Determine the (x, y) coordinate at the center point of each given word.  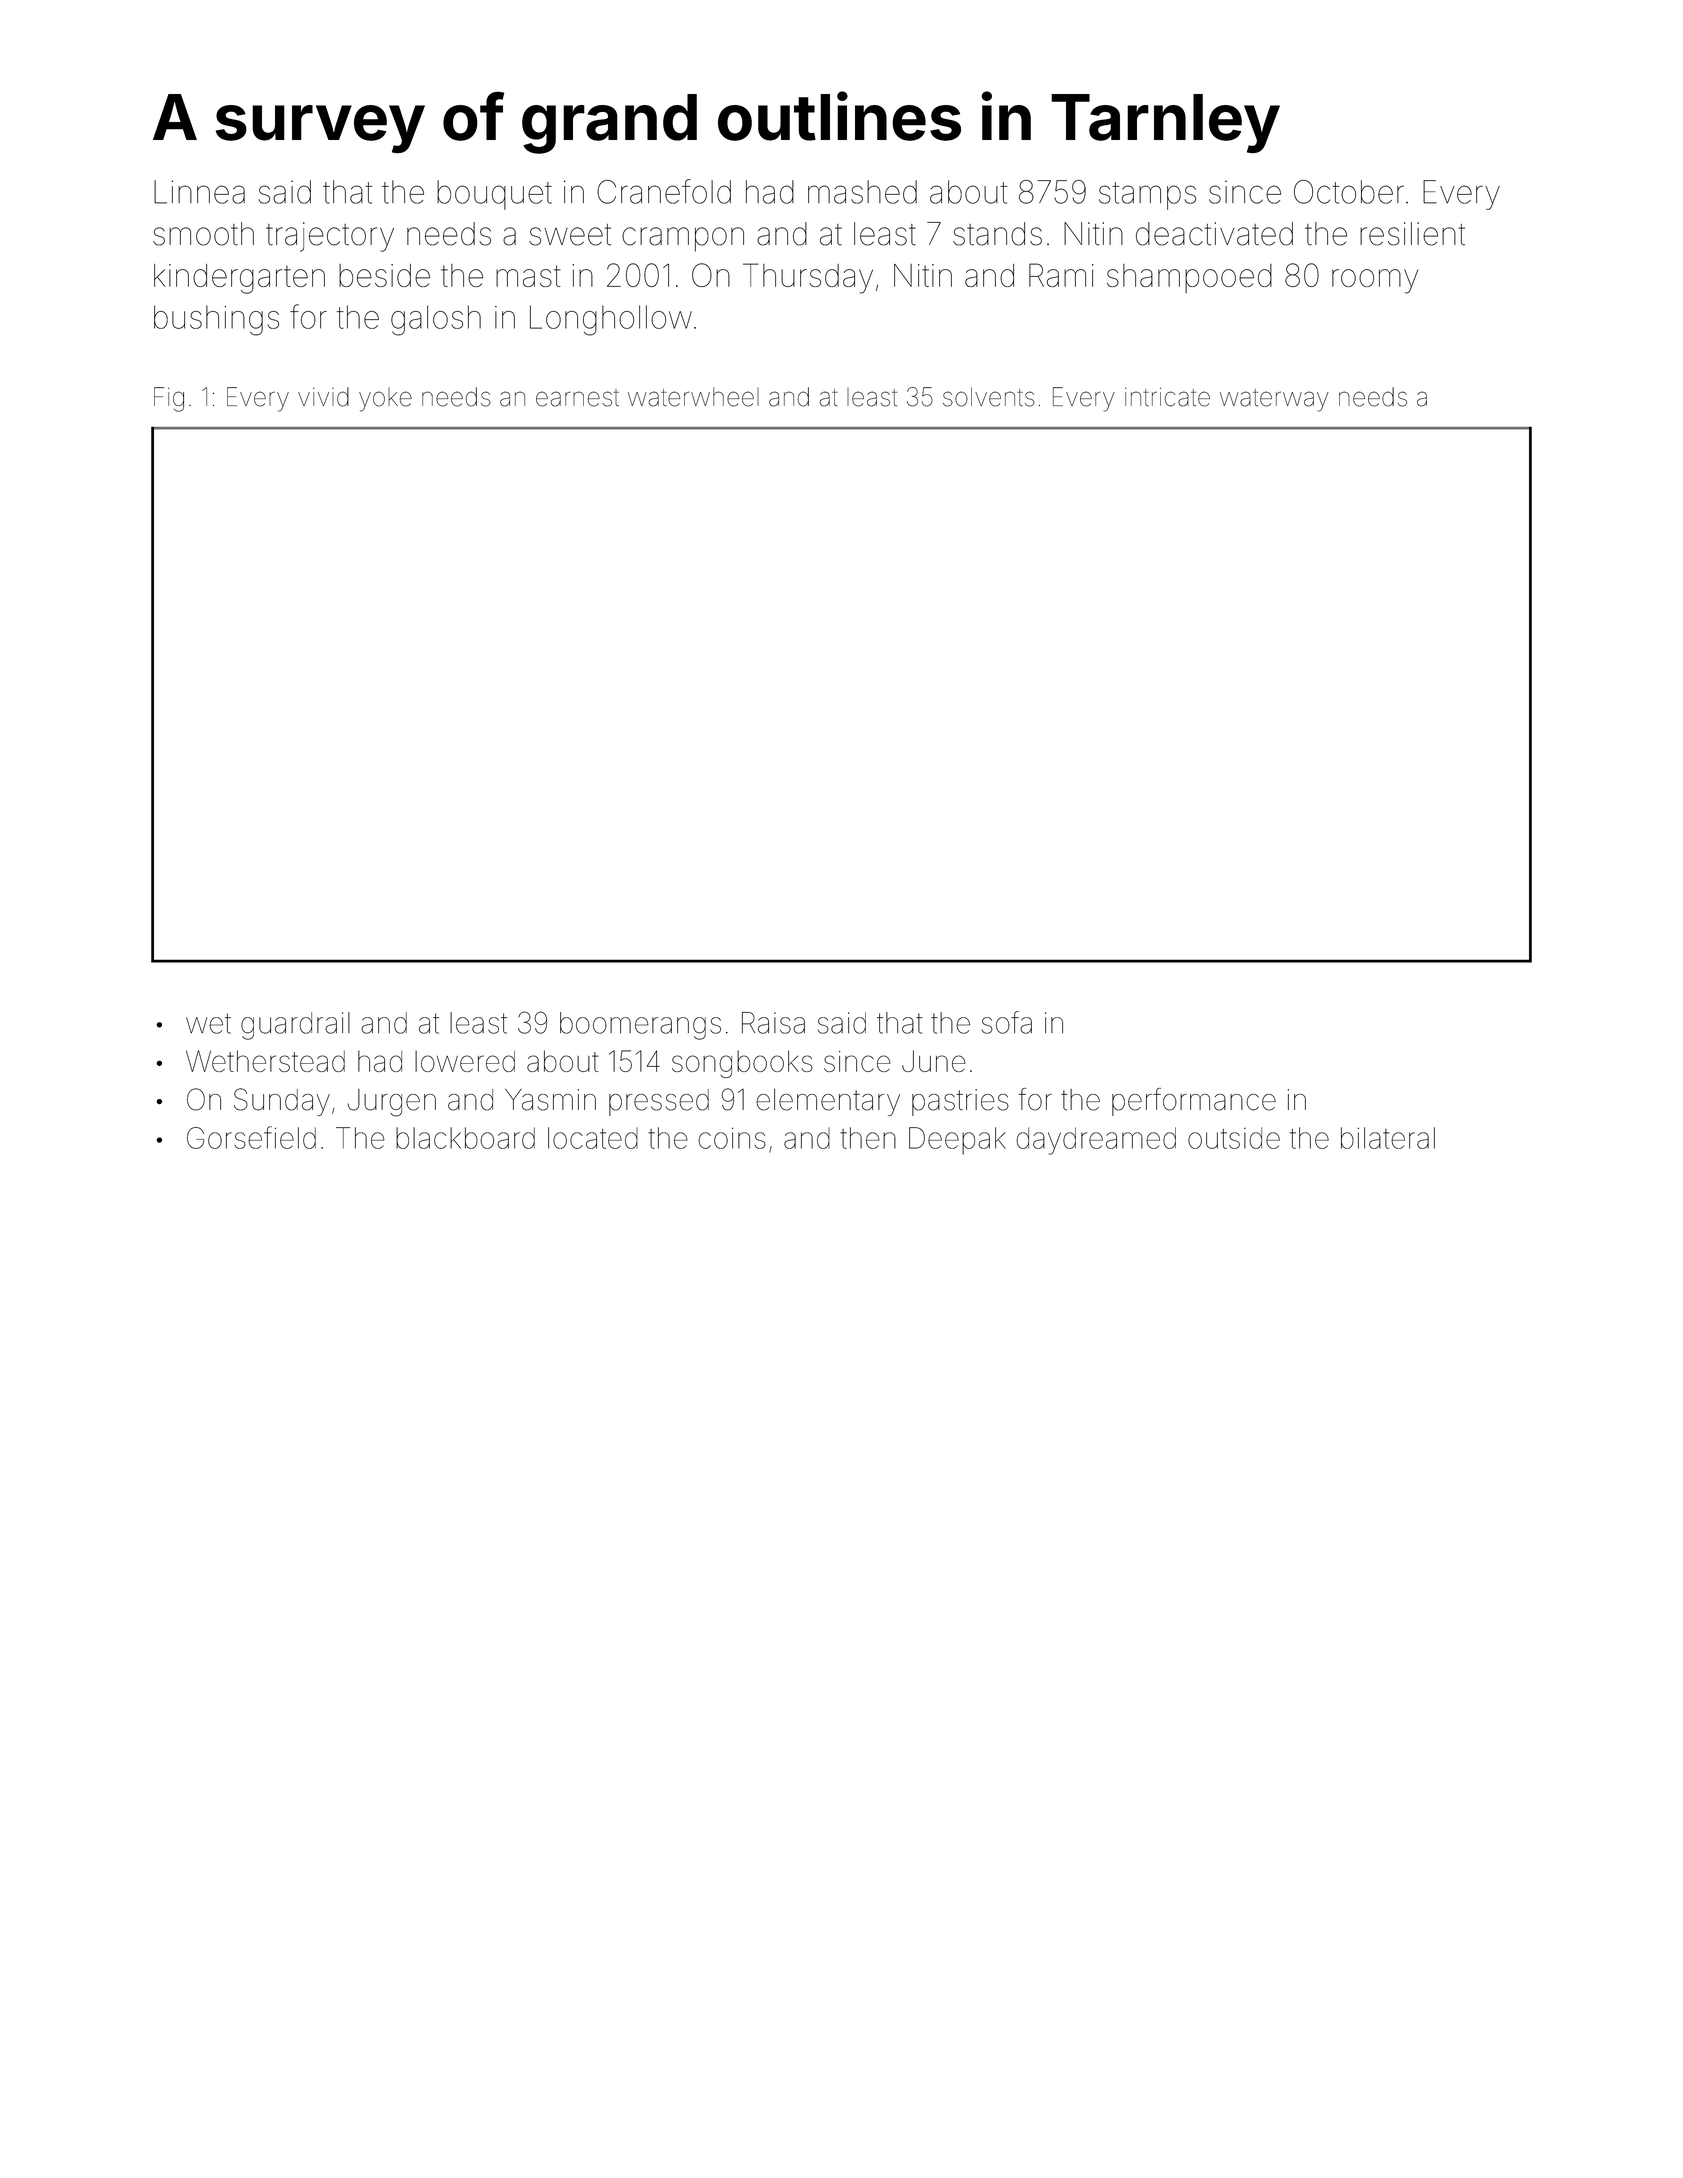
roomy (1375, 281)
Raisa (773, 1023)
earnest (577, 398)
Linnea (199, 192)
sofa (1007, 1022)
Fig (169, 399)
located (593, 1138)
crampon (683, 239)
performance (1194, 1102)
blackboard (465, 1138)
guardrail (295, 1026)
